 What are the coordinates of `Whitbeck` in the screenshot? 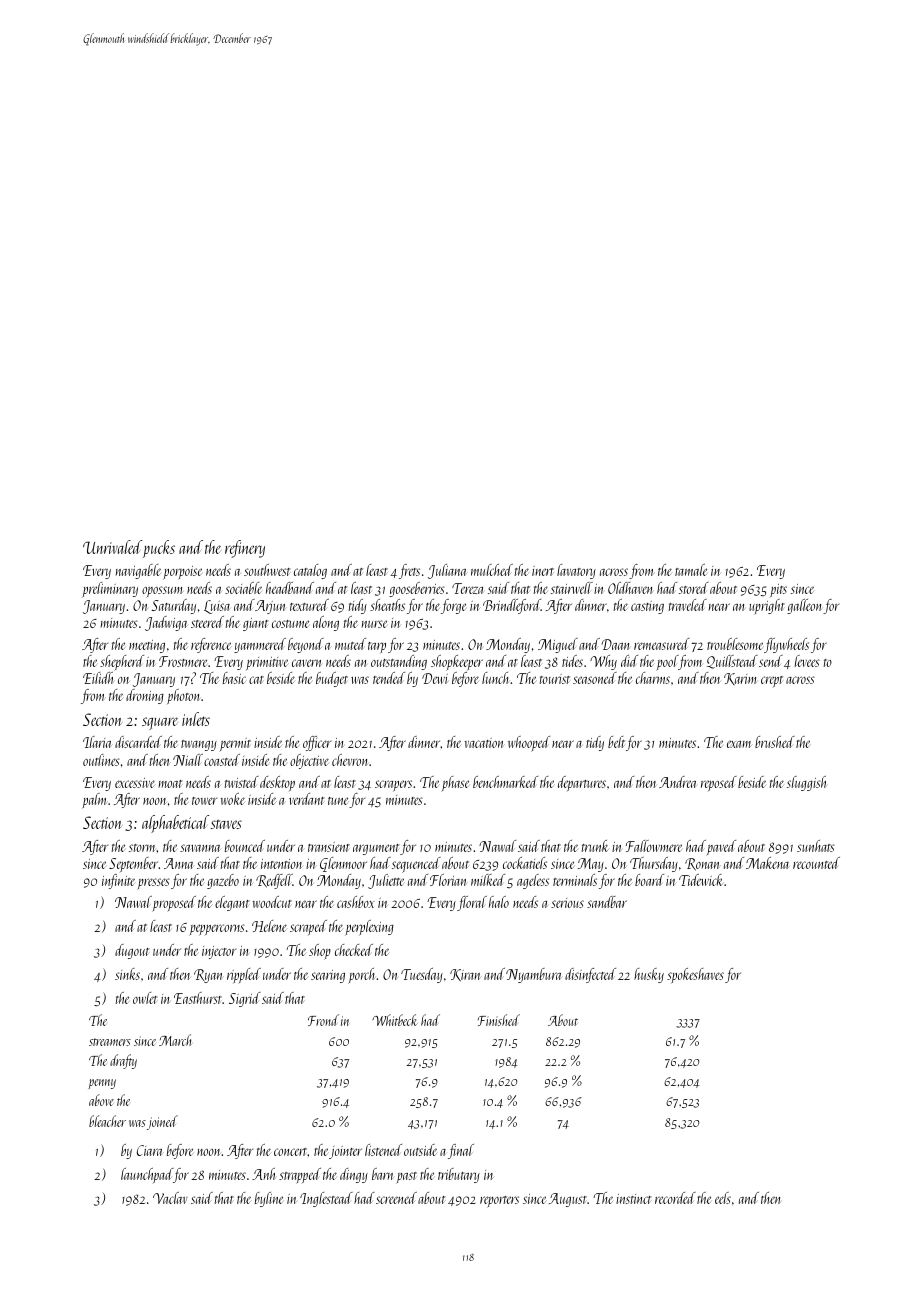 It's located at (395, 1020).
